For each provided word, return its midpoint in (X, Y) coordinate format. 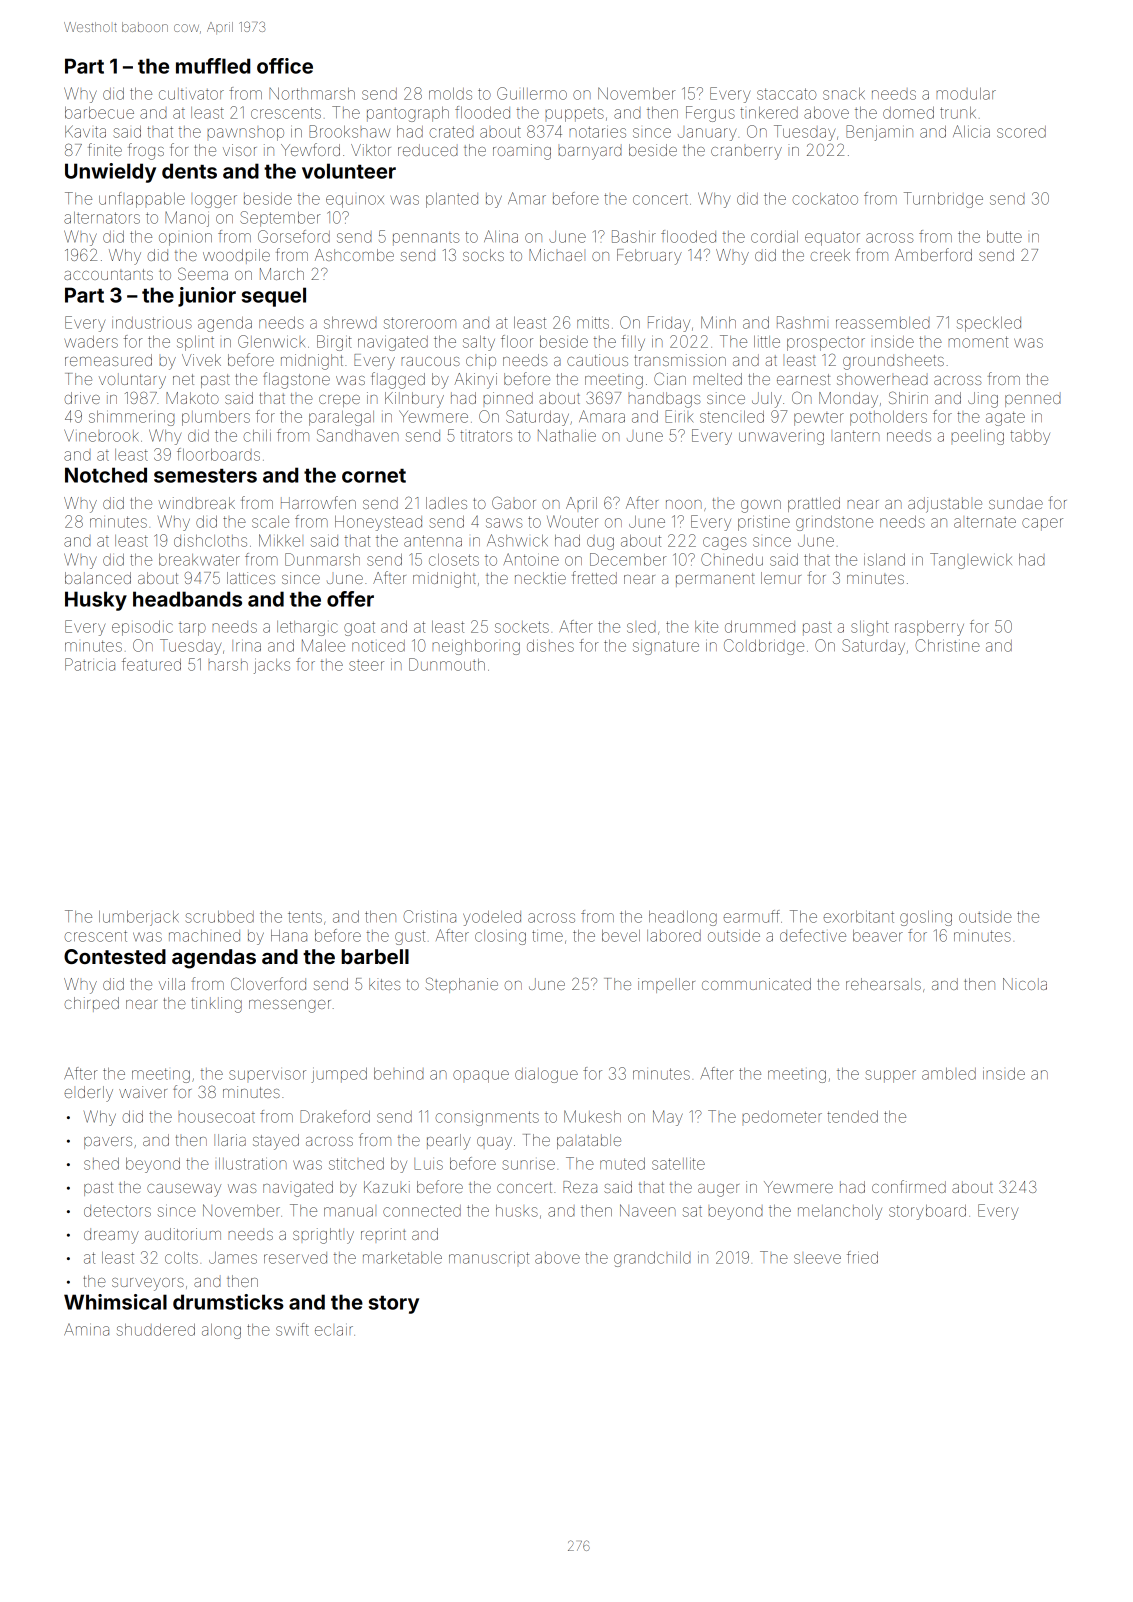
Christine (947, 645)
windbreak (196, 503)
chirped (91, 1004)
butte (1004, 236)
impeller (666, 985)
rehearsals (883, 984)
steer (366, 665)
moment (978, 342)
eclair (334, 1331)
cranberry (746, 153)
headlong (683, 918)
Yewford (310, 149)
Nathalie (567, 435)
